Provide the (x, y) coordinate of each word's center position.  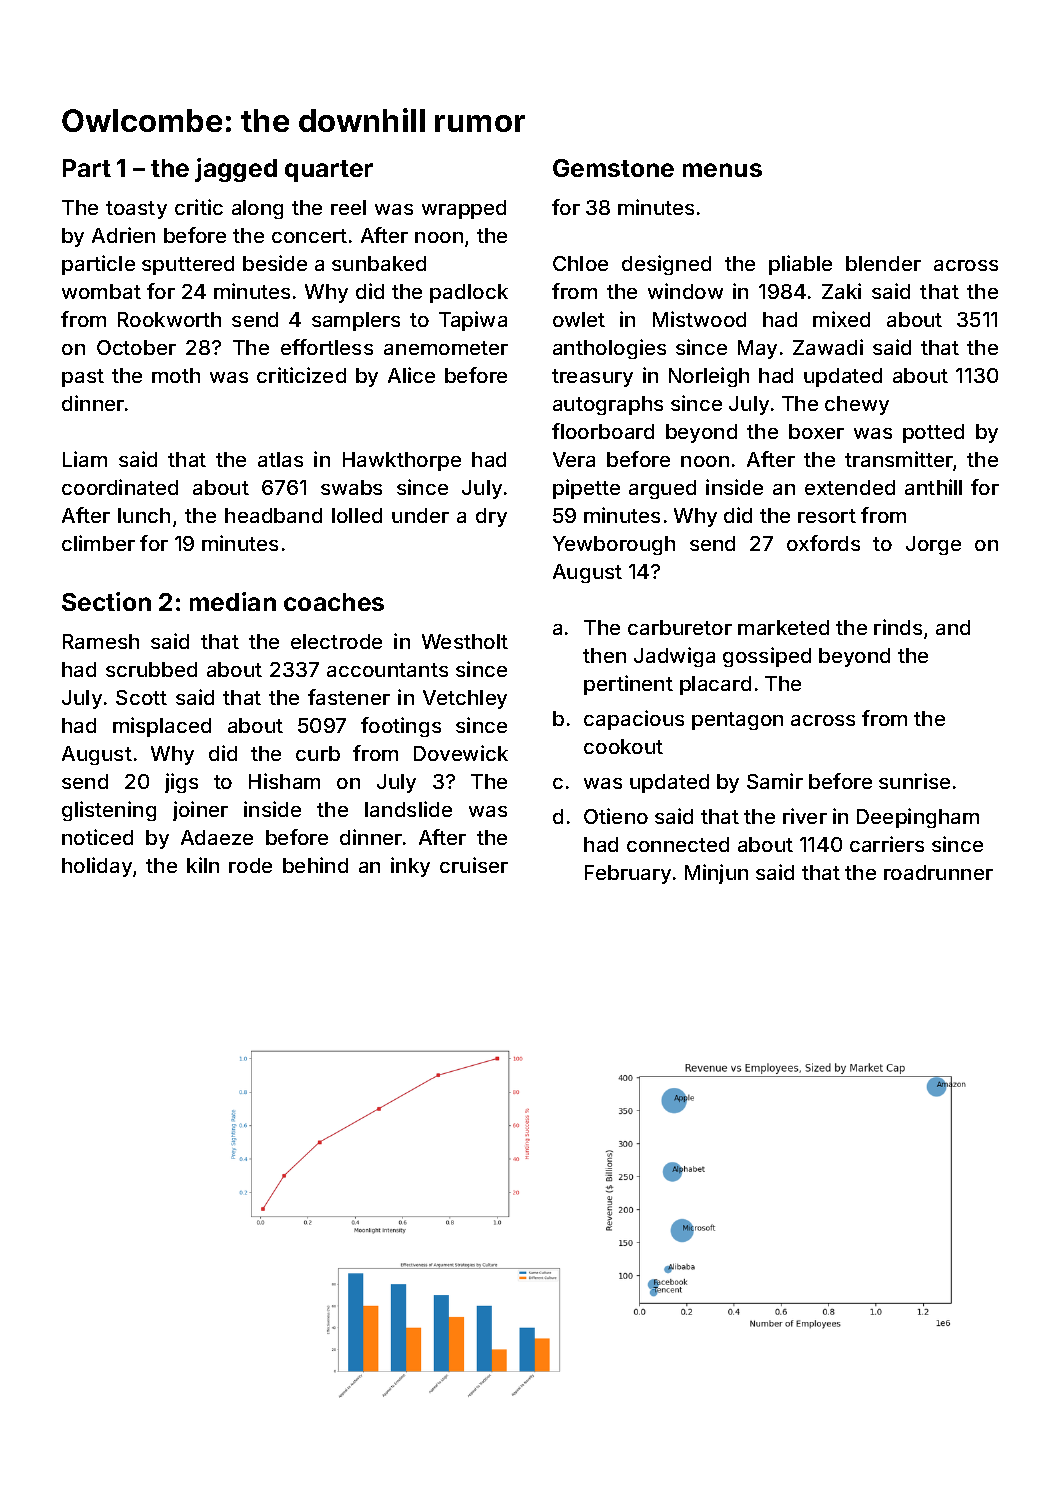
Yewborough (614, 545)
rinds (898, 627)
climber (98, 543)
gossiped (767, 657)
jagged (236, 170)
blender (883, 263)
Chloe (580, 263)
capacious (634, 720)
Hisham (284, 781)
